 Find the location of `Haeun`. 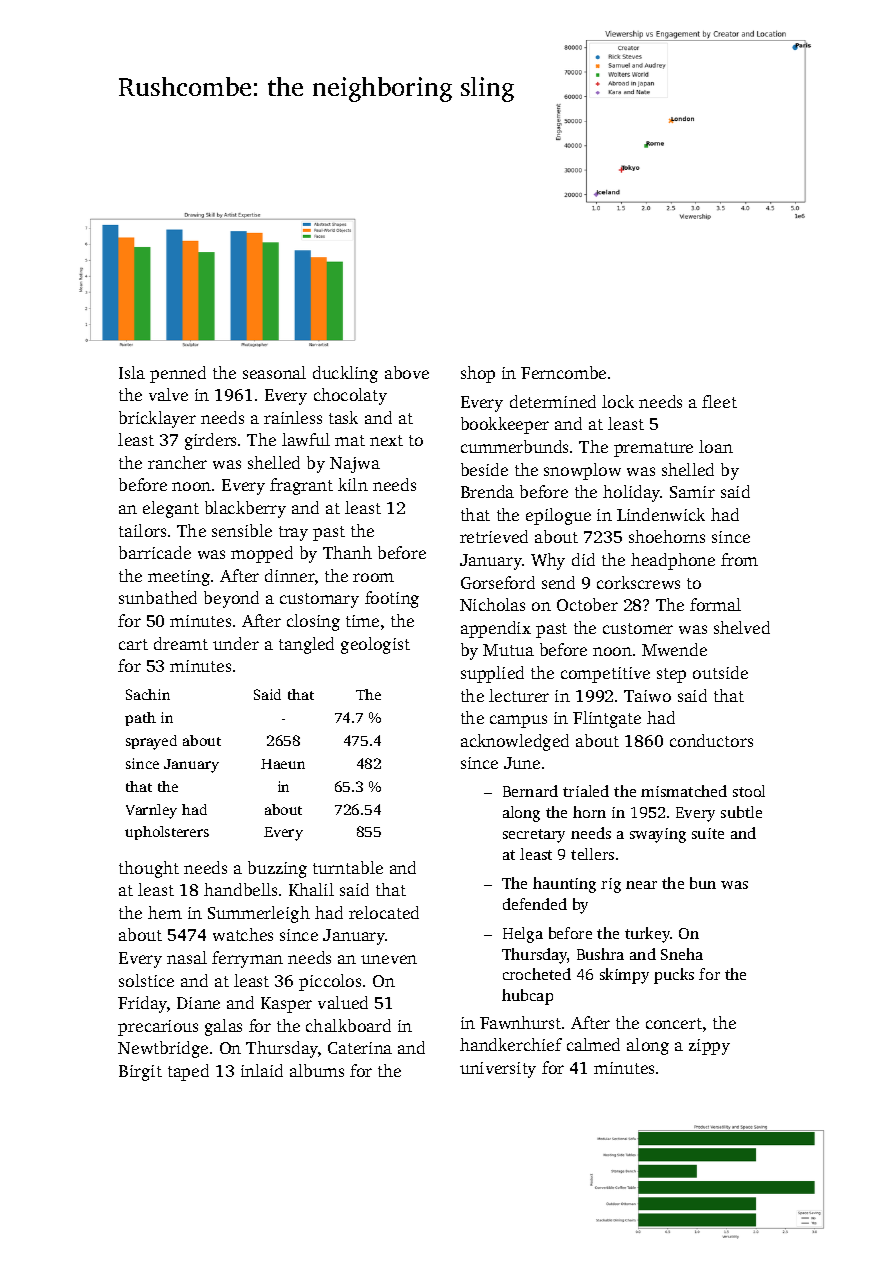

Haeun is located at coordinates (283, 764).
